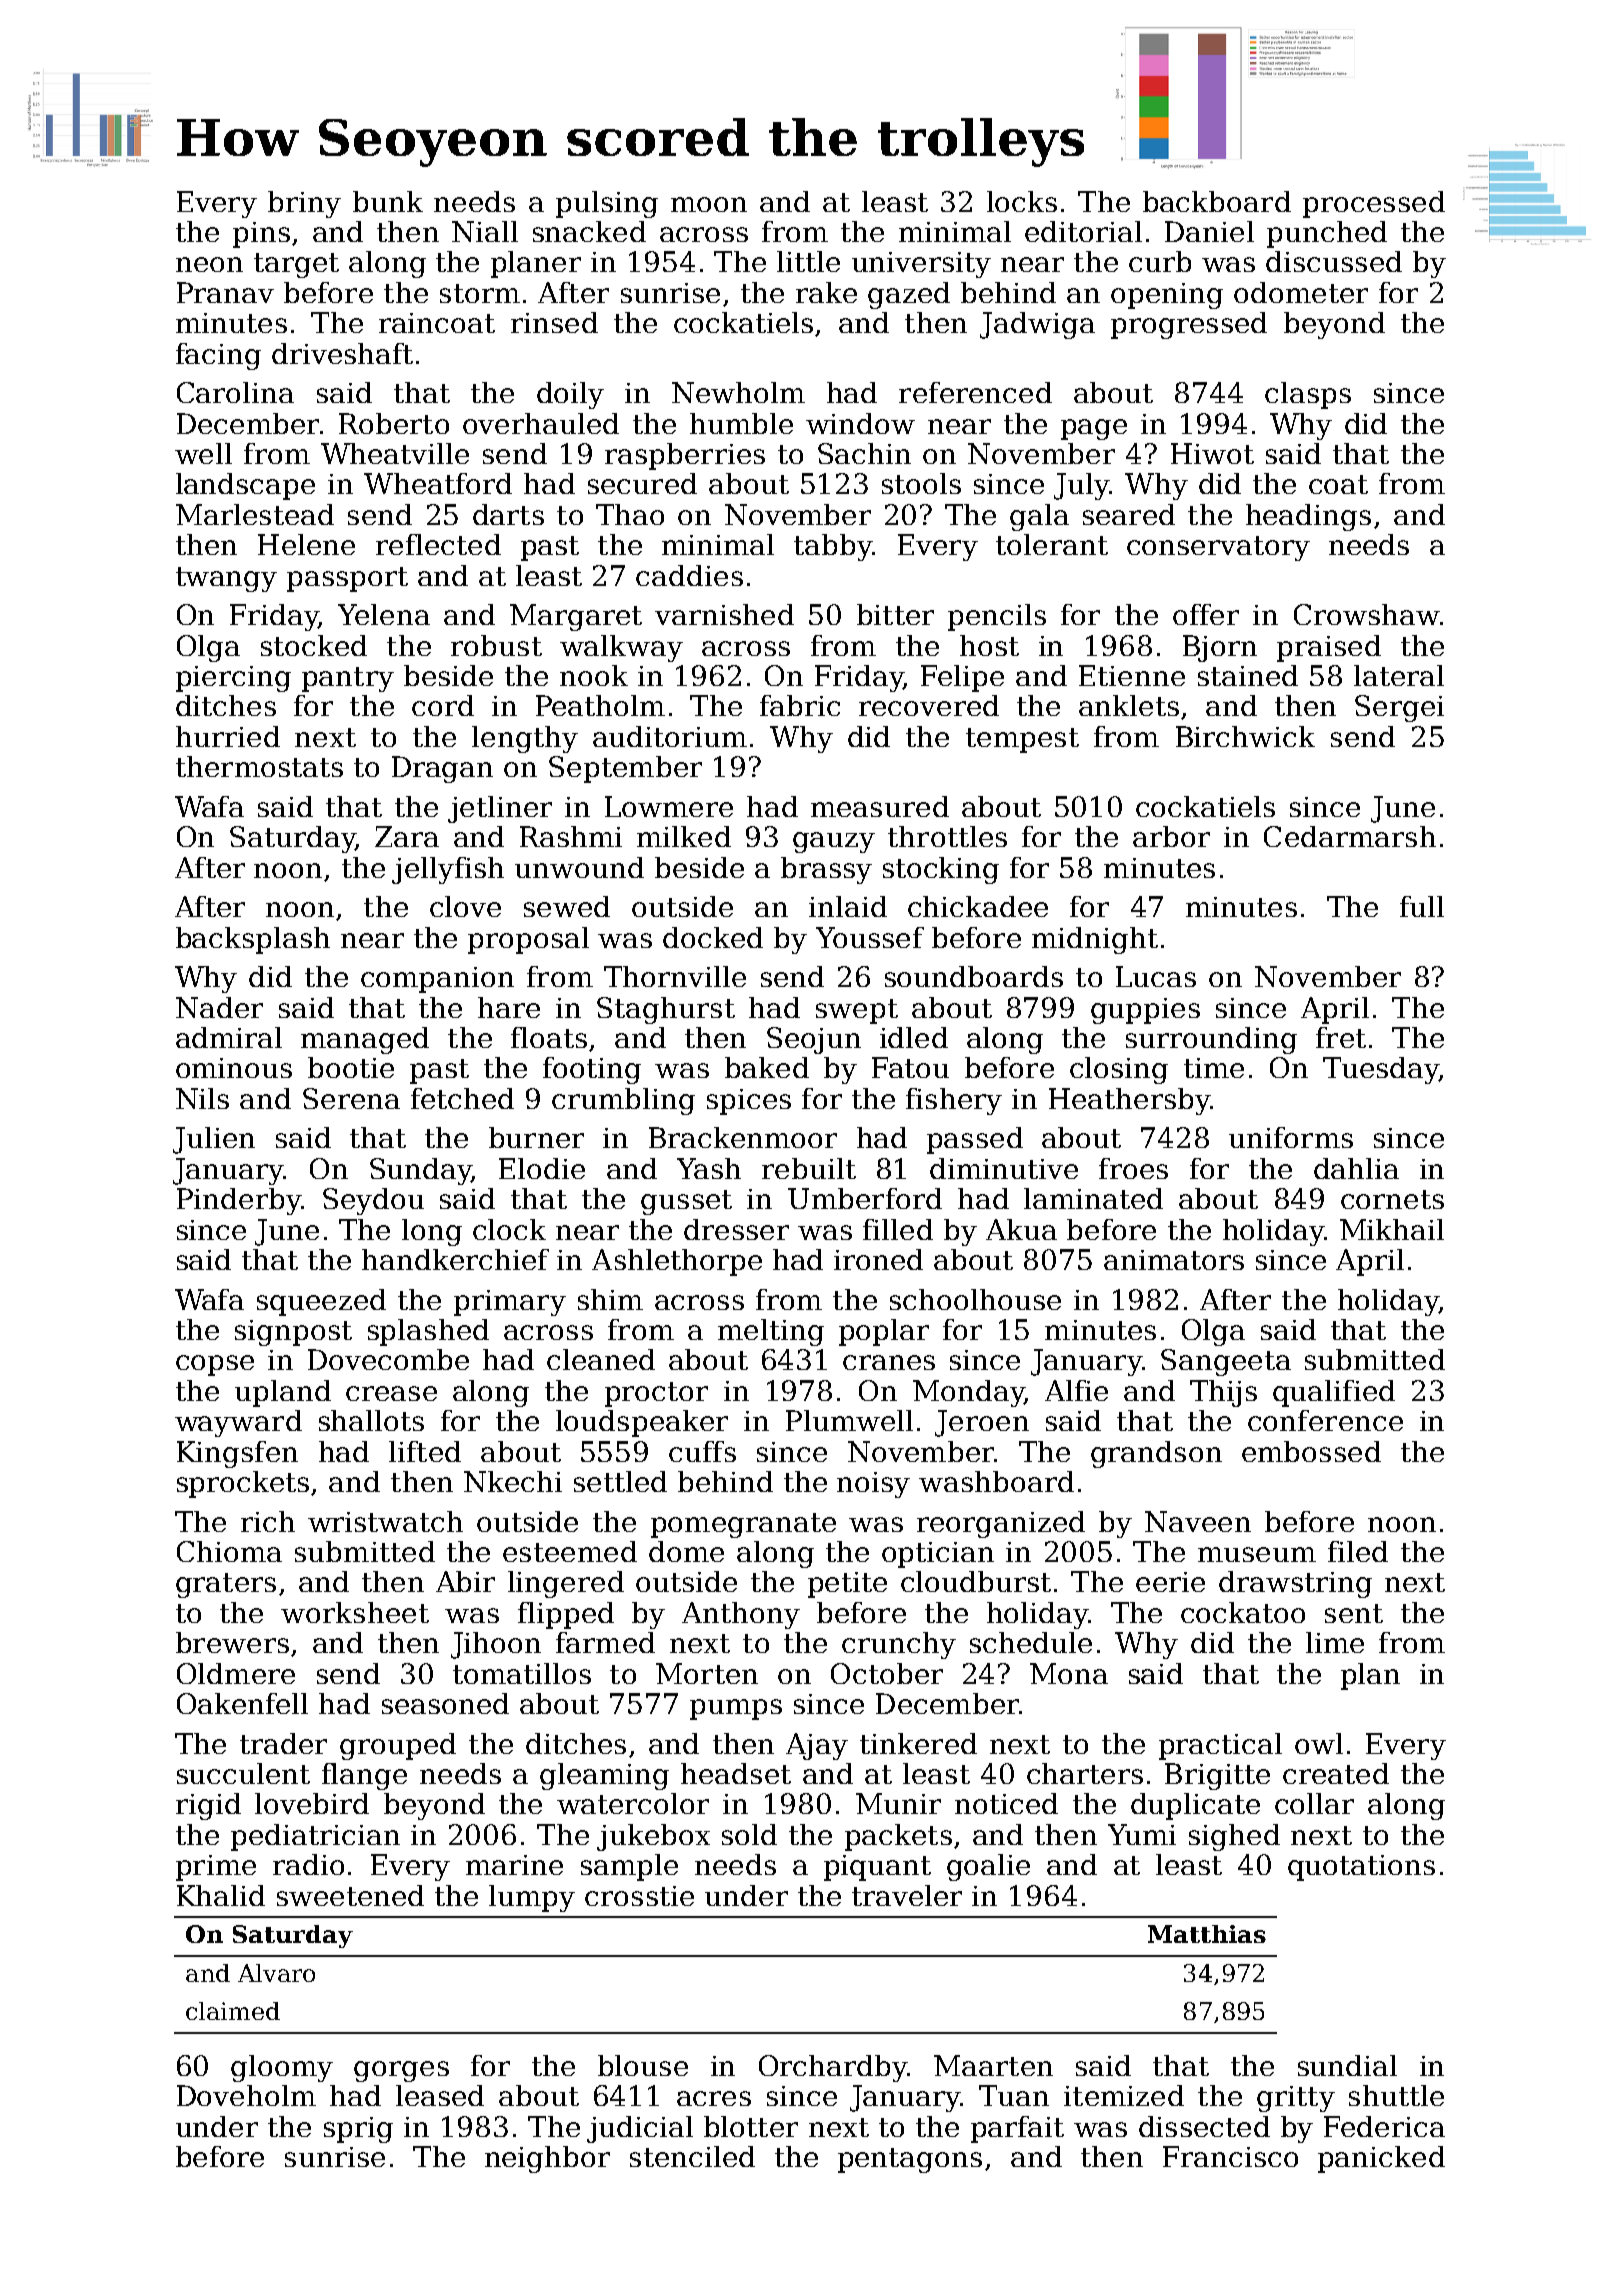  Describe the element at coordinates (304, 204) in the screenshot. I see `briny` at that location.
